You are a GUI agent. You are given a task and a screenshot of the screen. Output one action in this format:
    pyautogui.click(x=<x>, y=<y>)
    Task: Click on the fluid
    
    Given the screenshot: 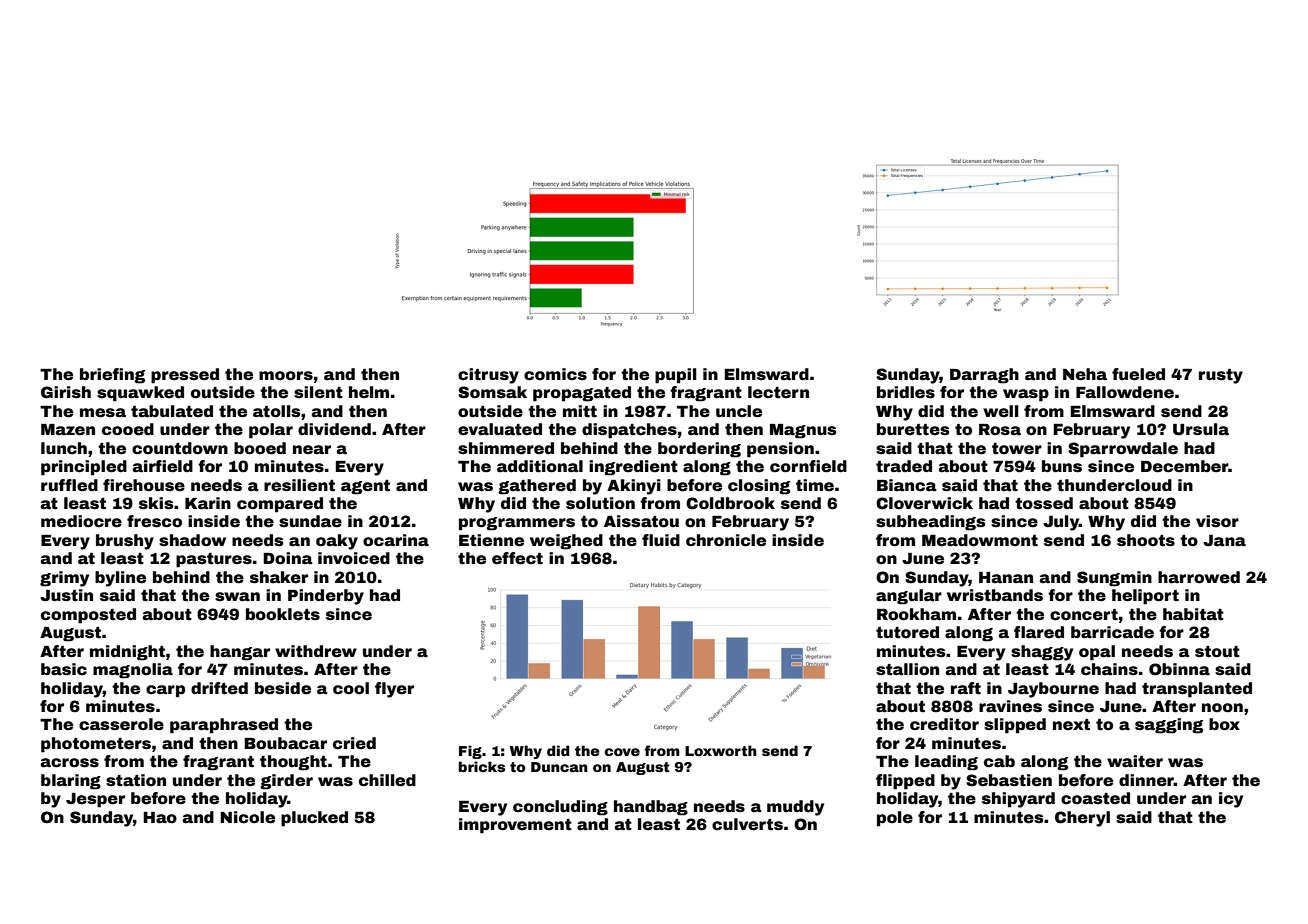 What is the action you would take?
    pyautogui.click(x=661, y=540)
